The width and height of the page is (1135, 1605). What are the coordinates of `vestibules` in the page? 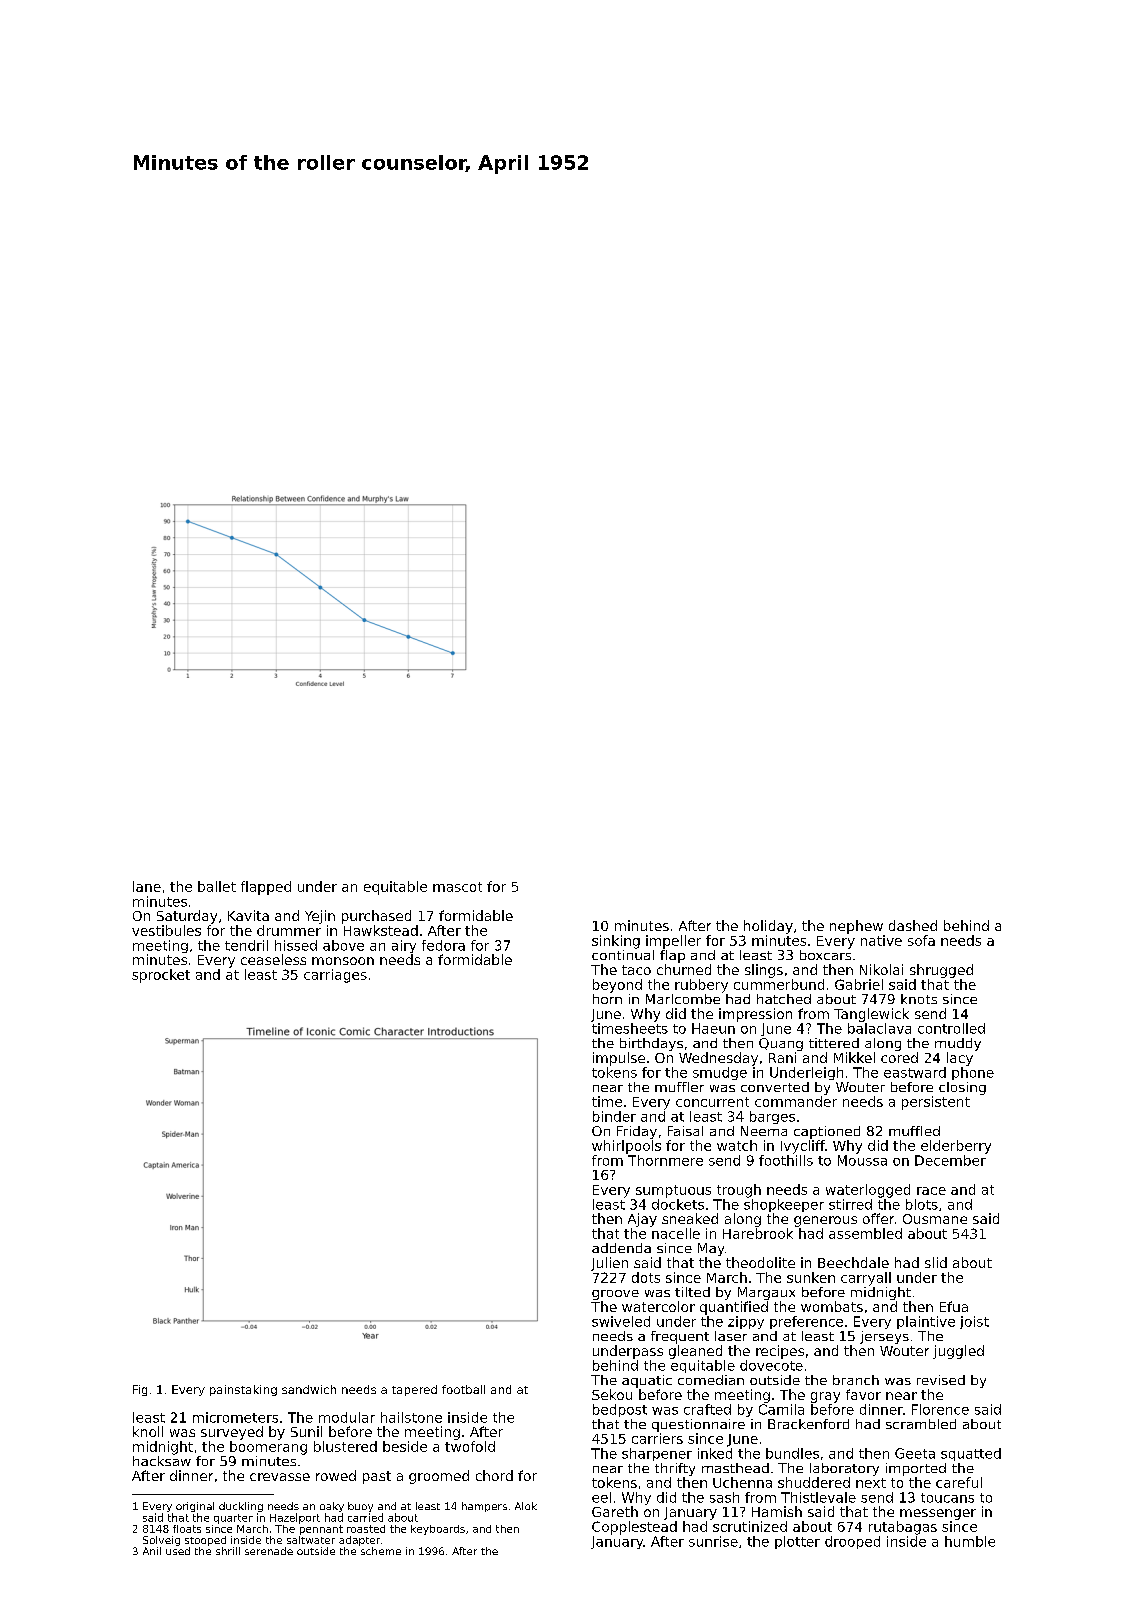 It's located at (166, 930).
